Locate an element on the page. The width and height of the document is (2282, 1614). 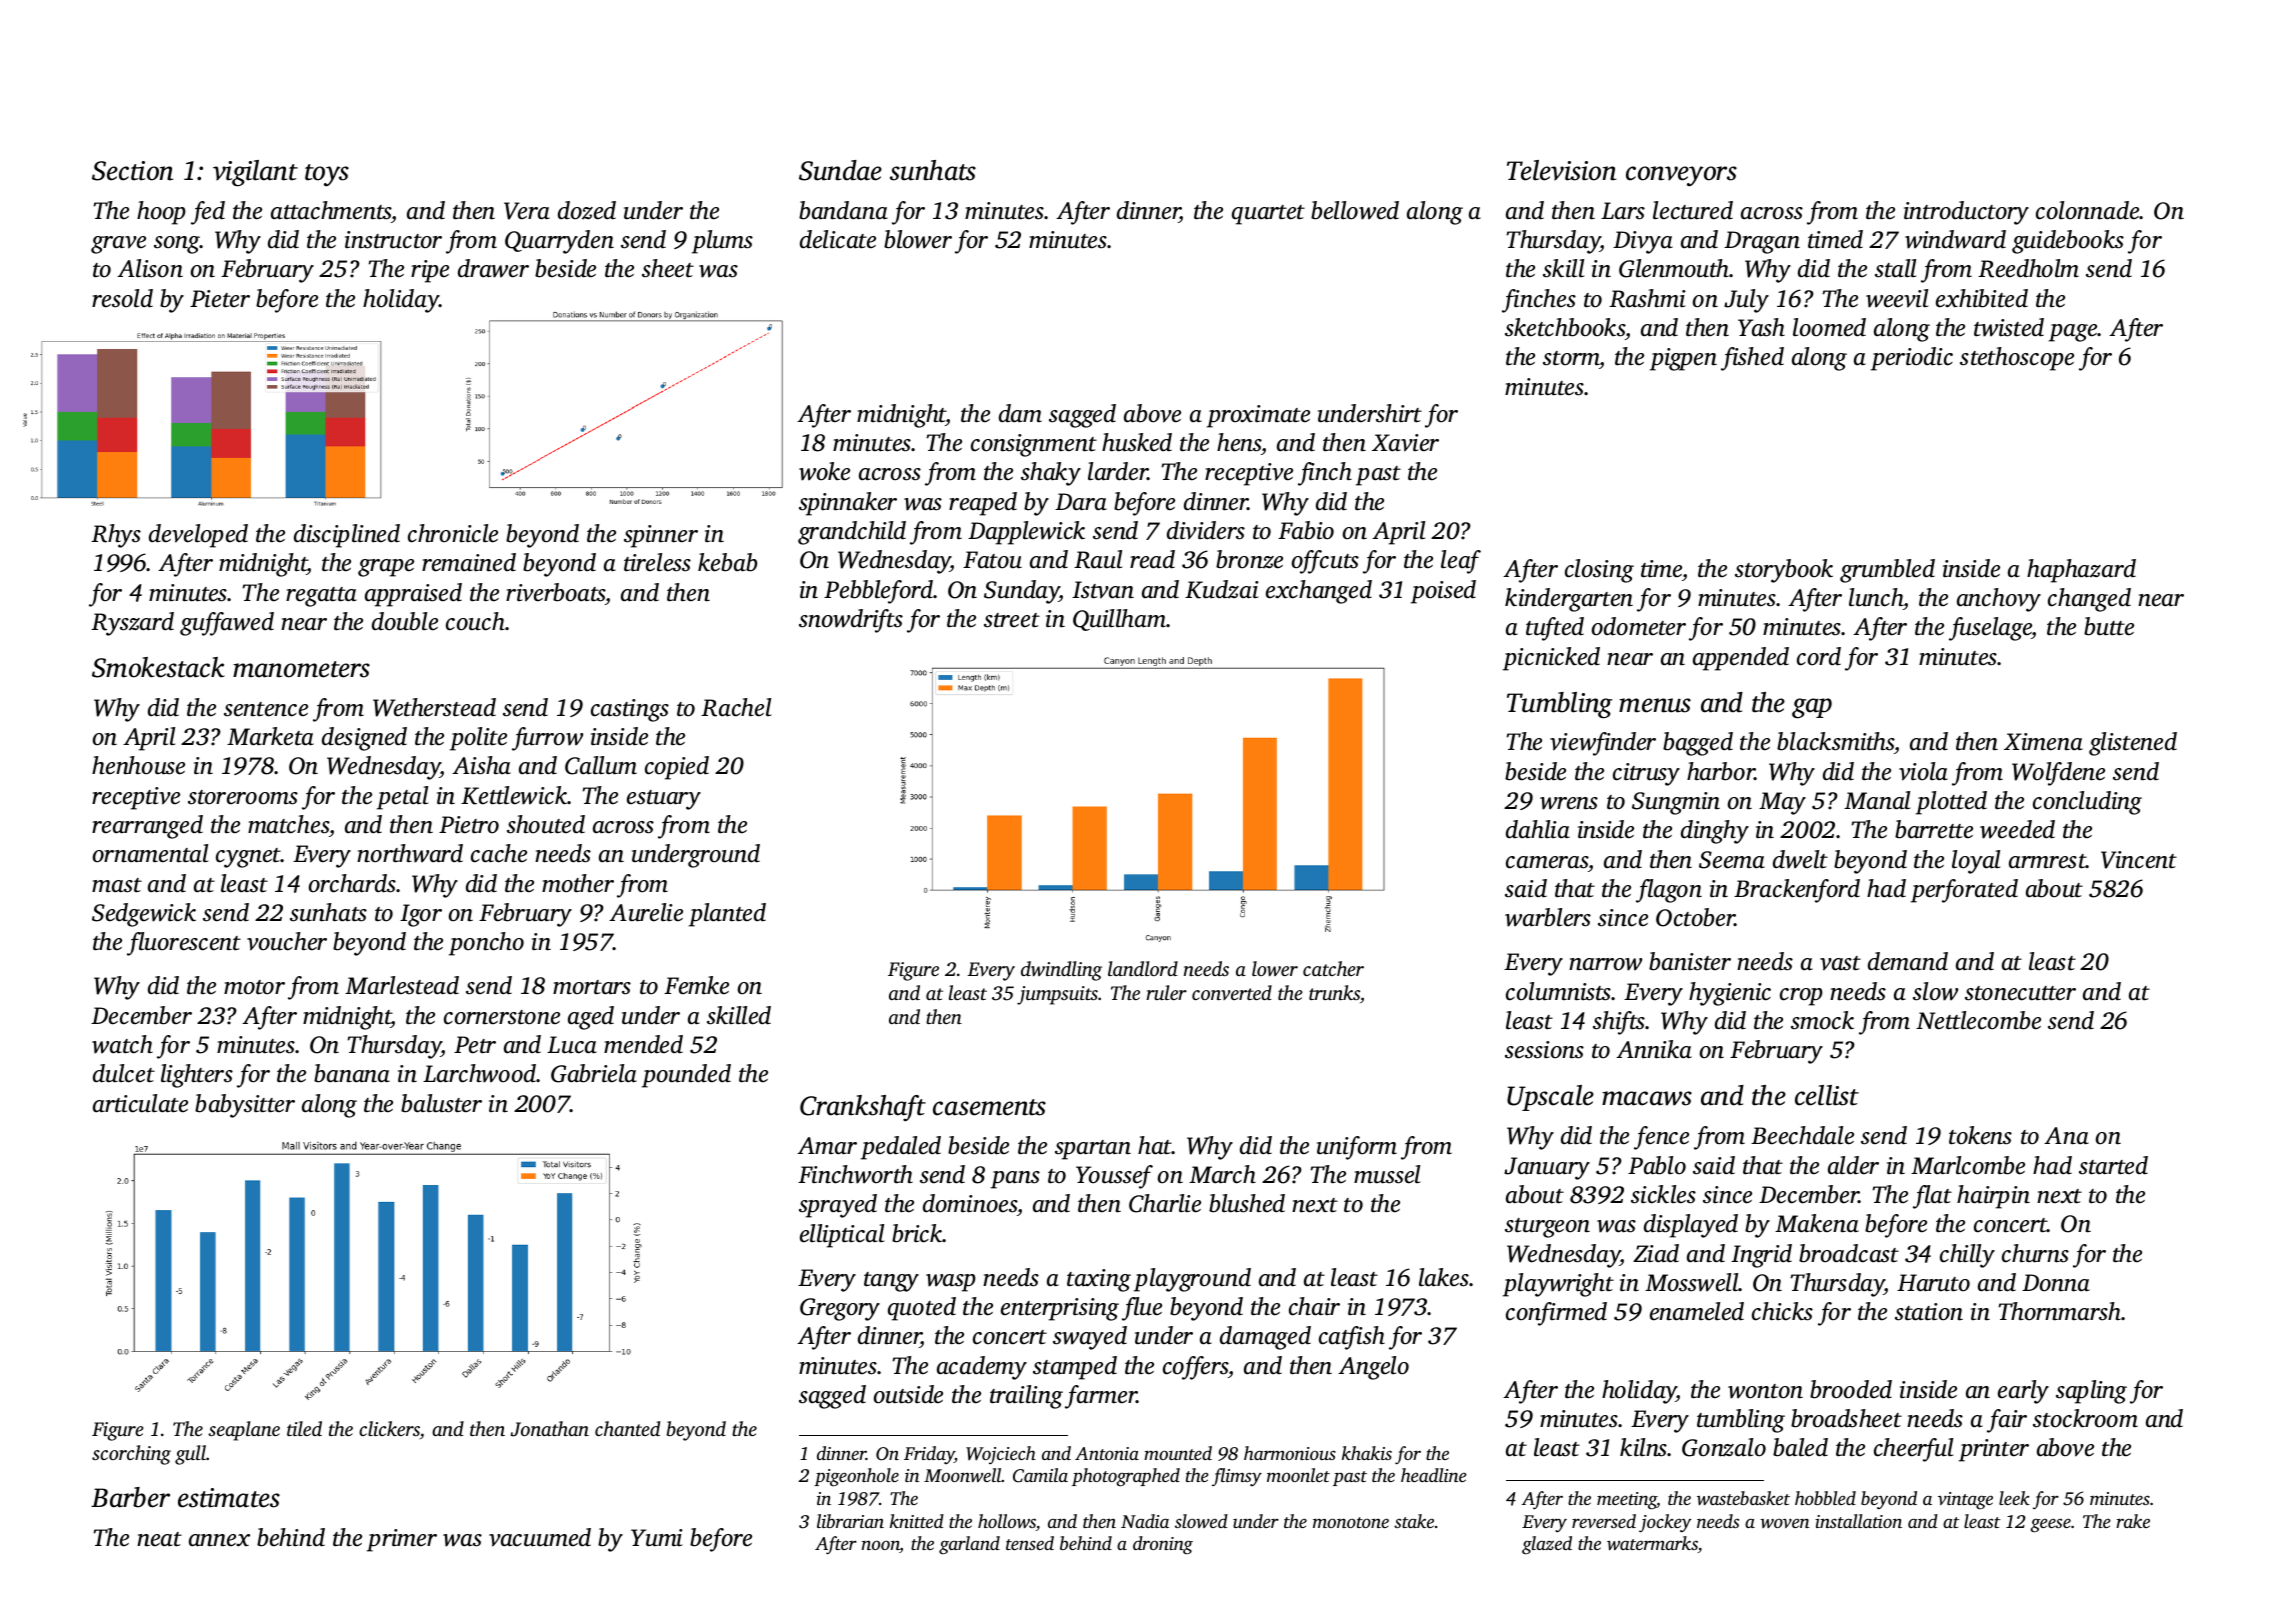
page is located at coordinates (2073, 333).
